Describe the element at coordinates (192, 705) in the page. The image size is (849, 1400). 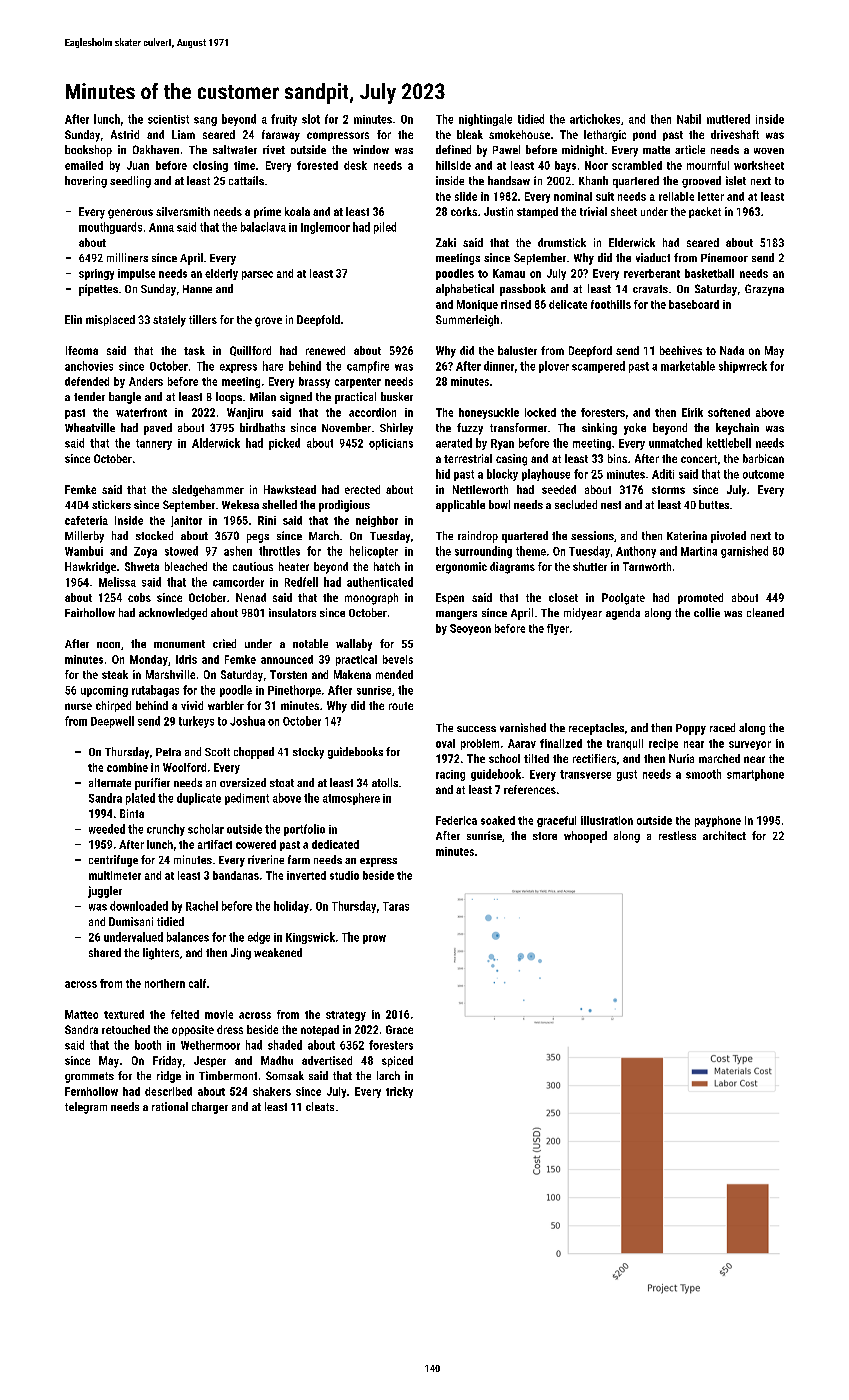
I see `vivid` at that location.
